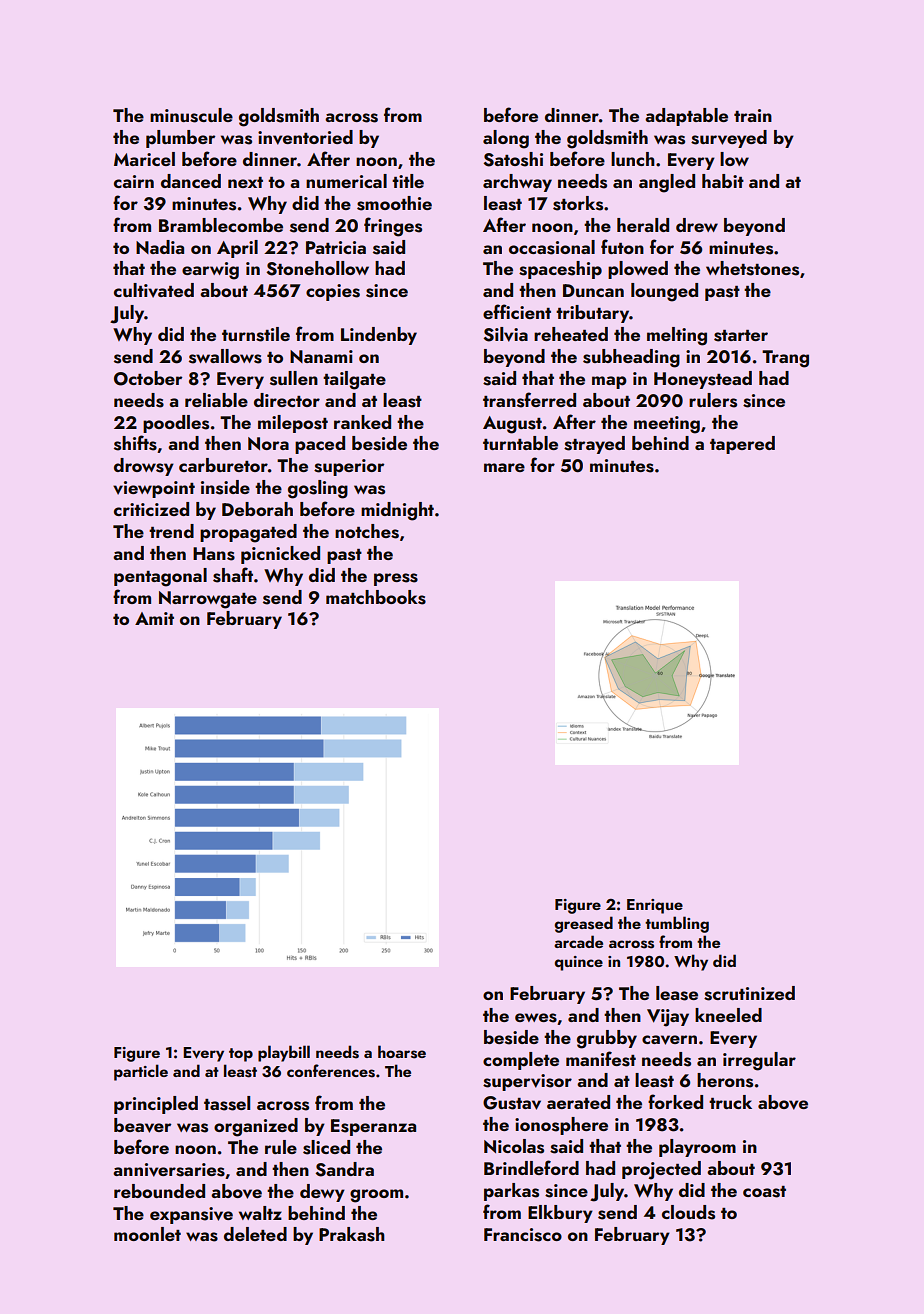 The height and width of the screenshot is (1314, 924). What do you see at coordinates (305, 137) in the screenshot?
I see `inventoried` at bounding box center [305, 137].
